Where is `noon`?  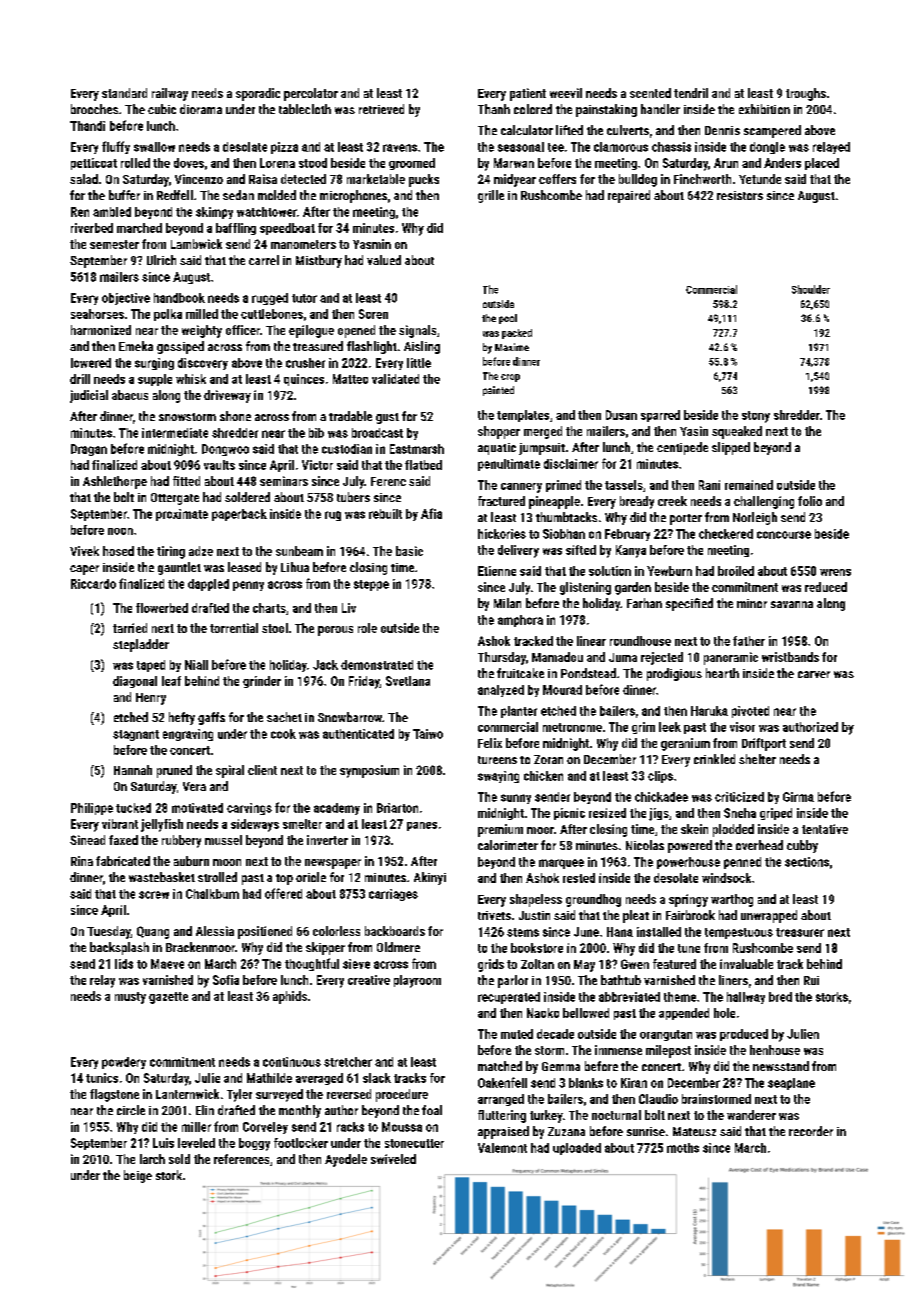 noon is located at coordinates (120, 531).
